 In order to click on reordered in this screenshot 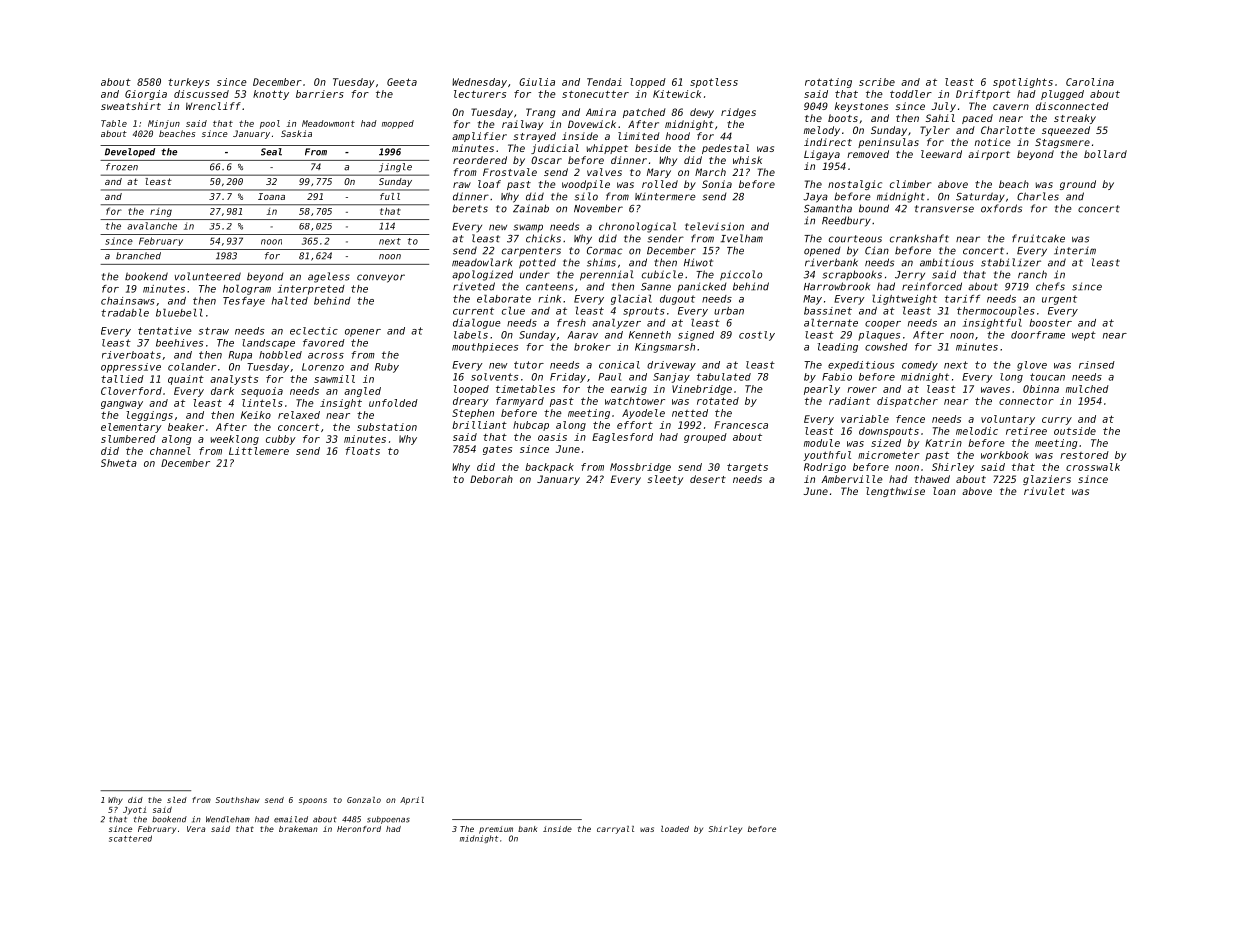, I will do `click(480, 160)`.
